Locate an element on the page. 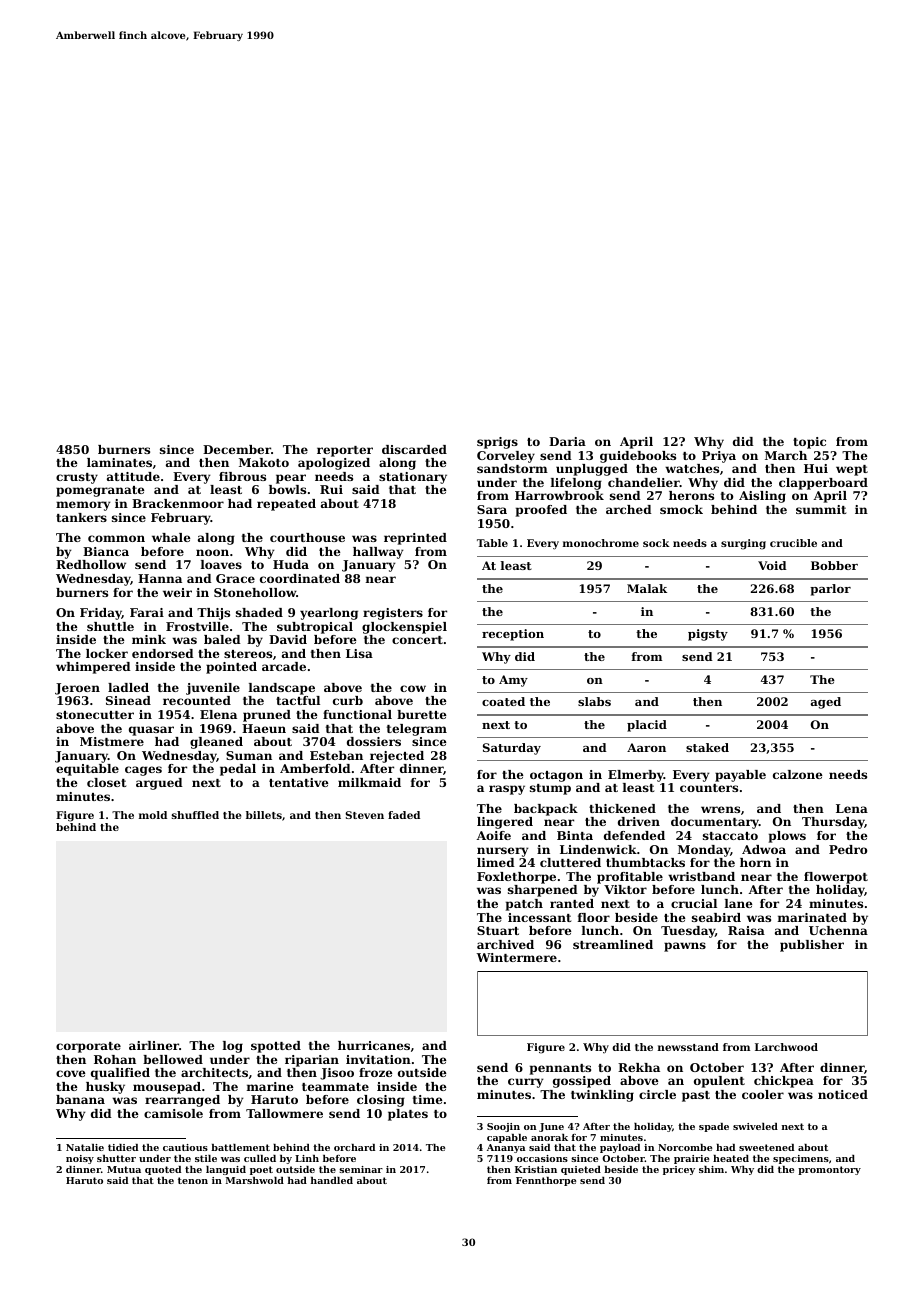  sprigs is located at coordinates (497, 443).
